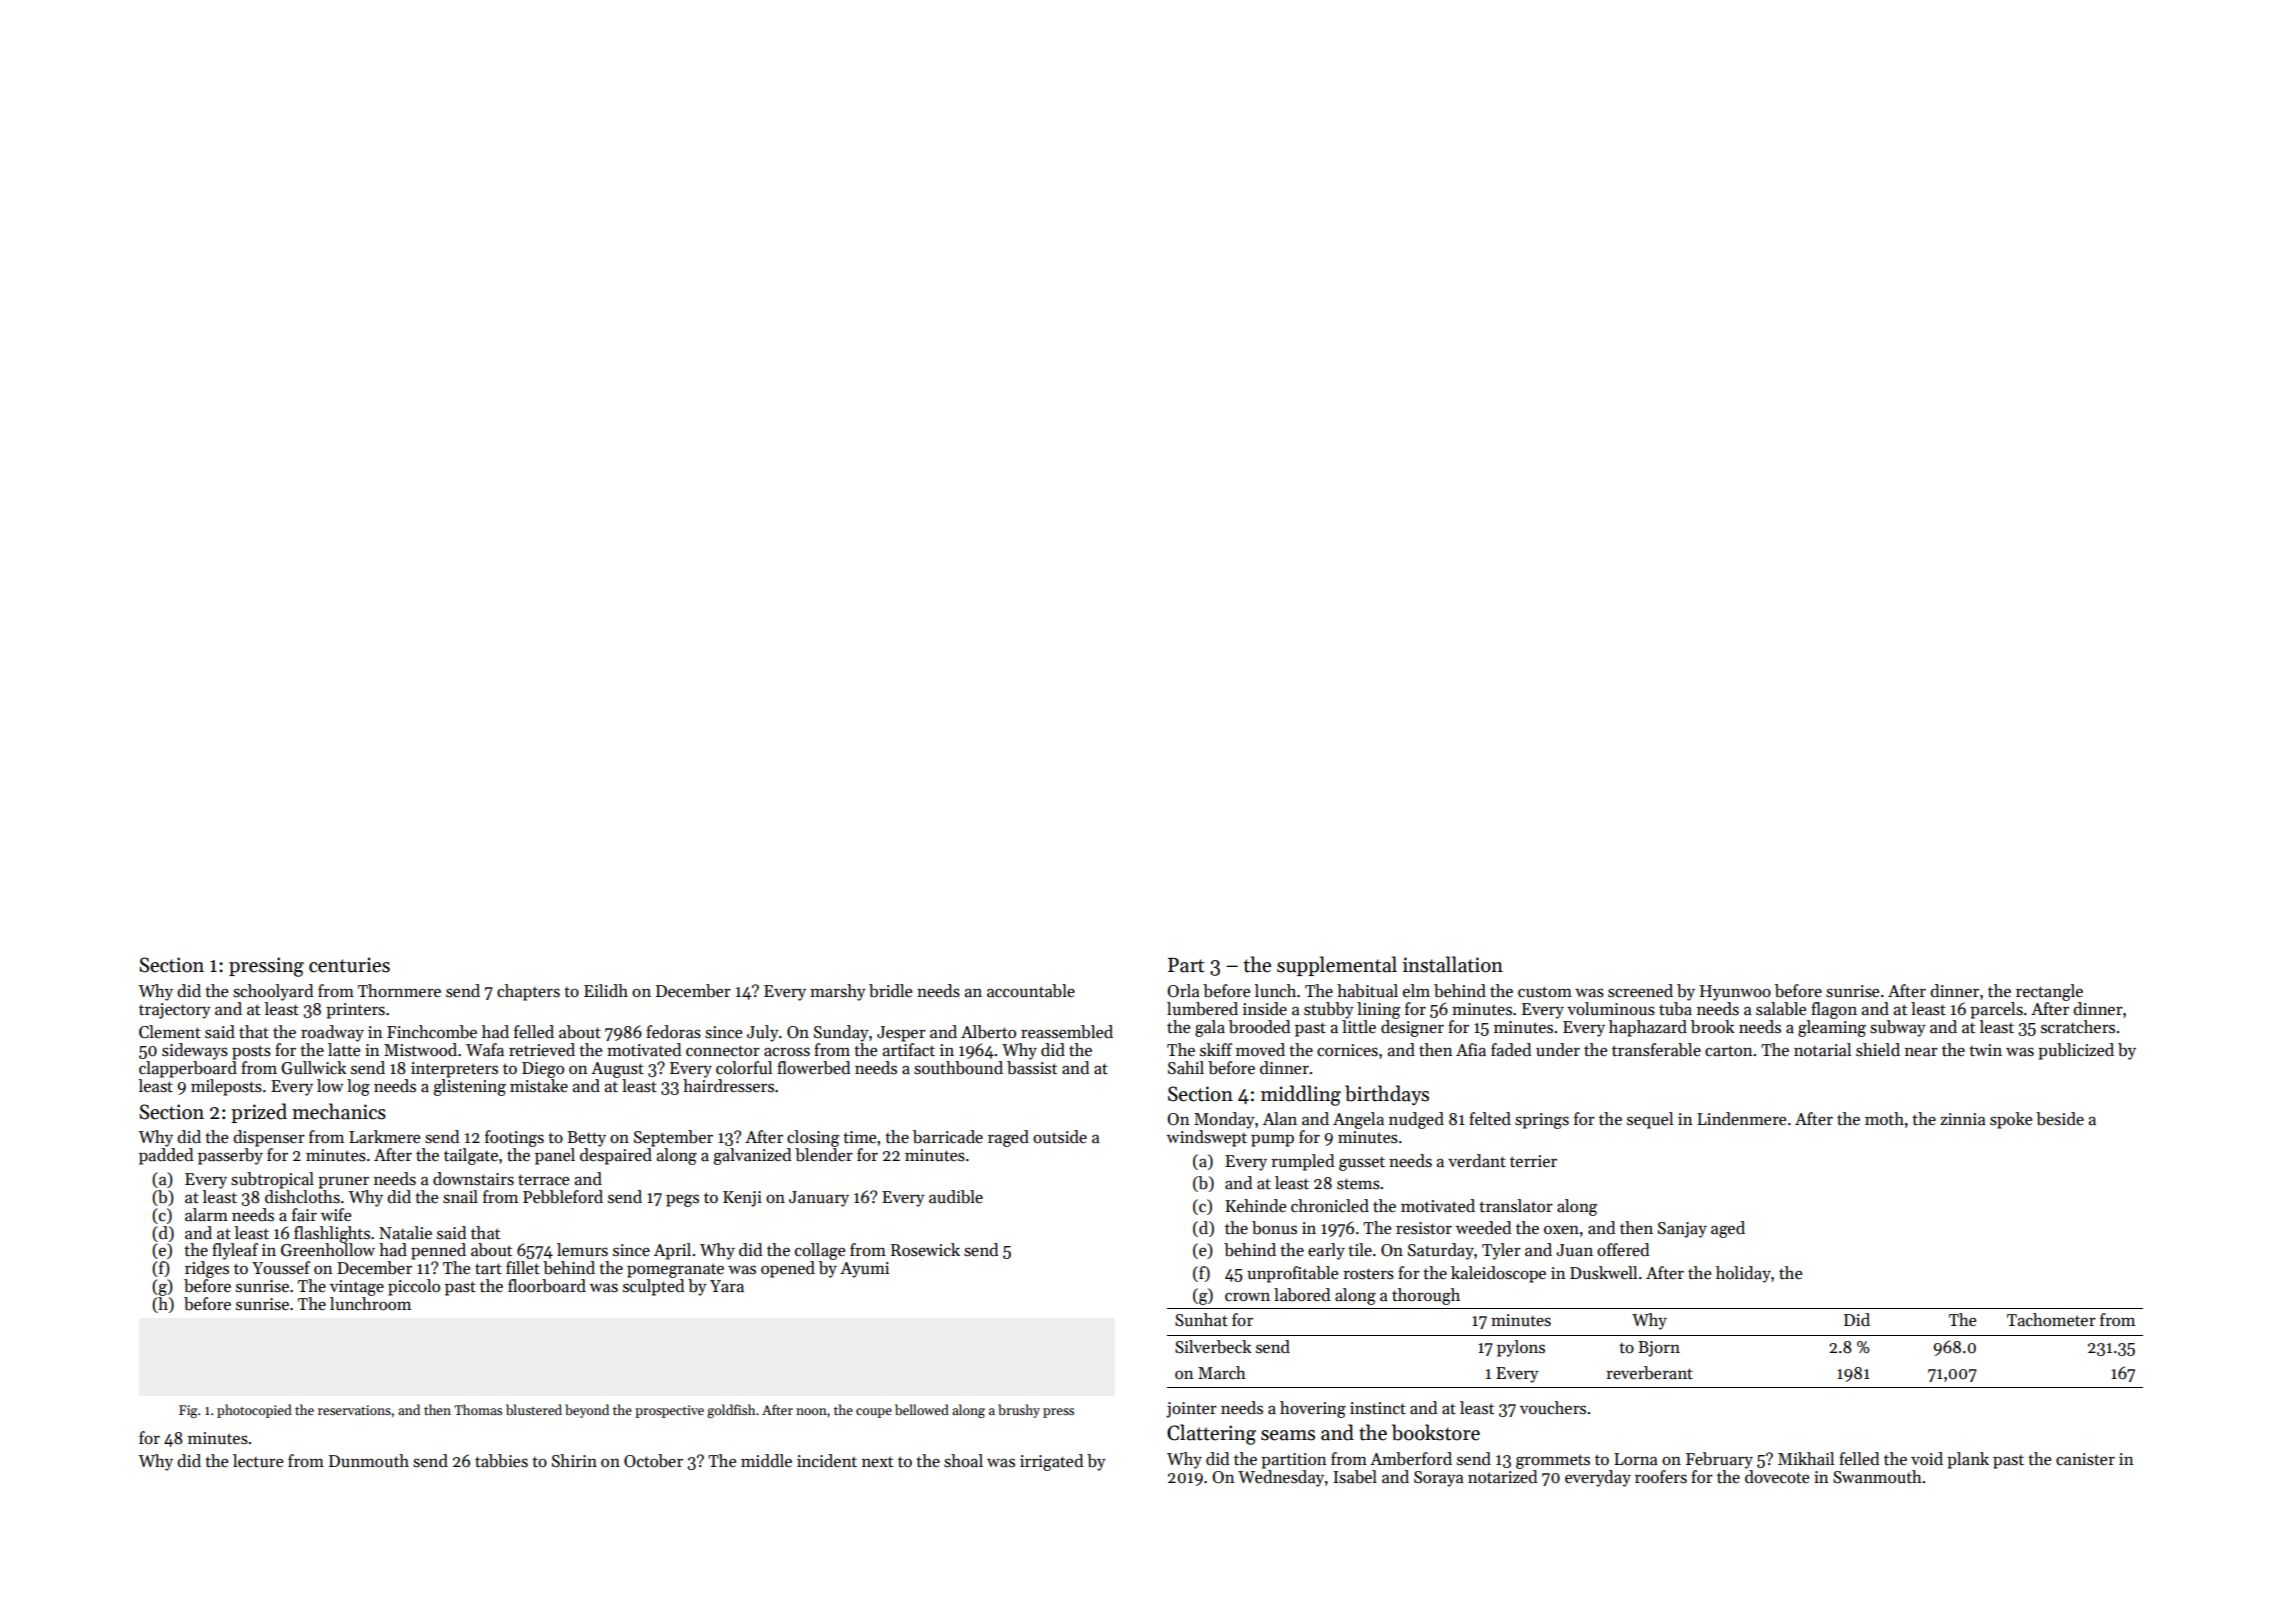  What do you see at coordinates (1213, 1347) in the screenshot?
I see `Silverbeck` at bounding box center [1213, 1347].
